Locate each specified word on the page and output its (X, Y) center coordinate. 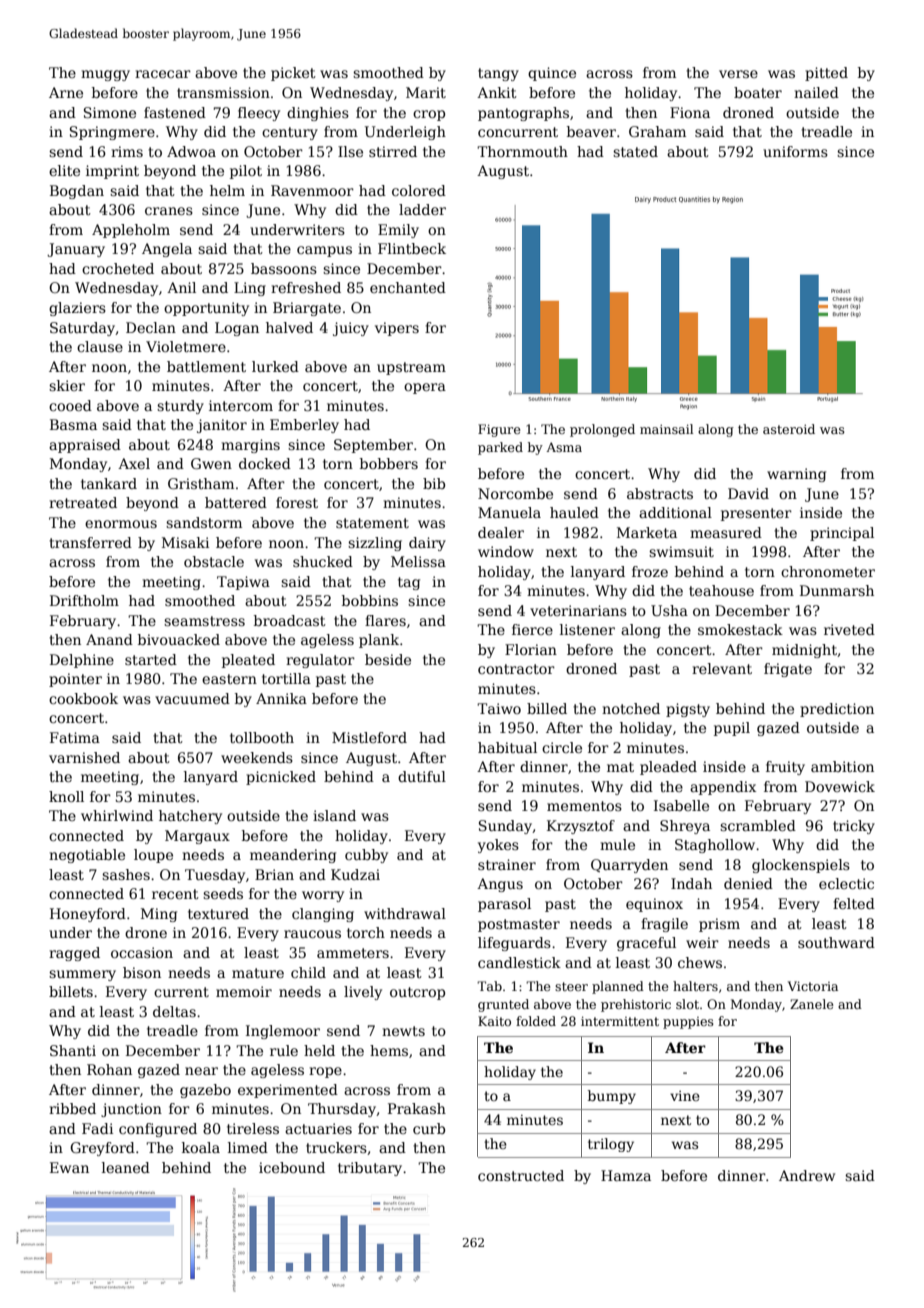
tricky (854, 827)
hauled (574, 512)
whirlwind (117, 815)
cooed (70, 405)
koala (201, 1147)
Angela (167, 250)
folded (536, 1021)
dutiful (422, 776)
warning (796, 475)
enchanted (408, 287)
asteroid (789, 429)
